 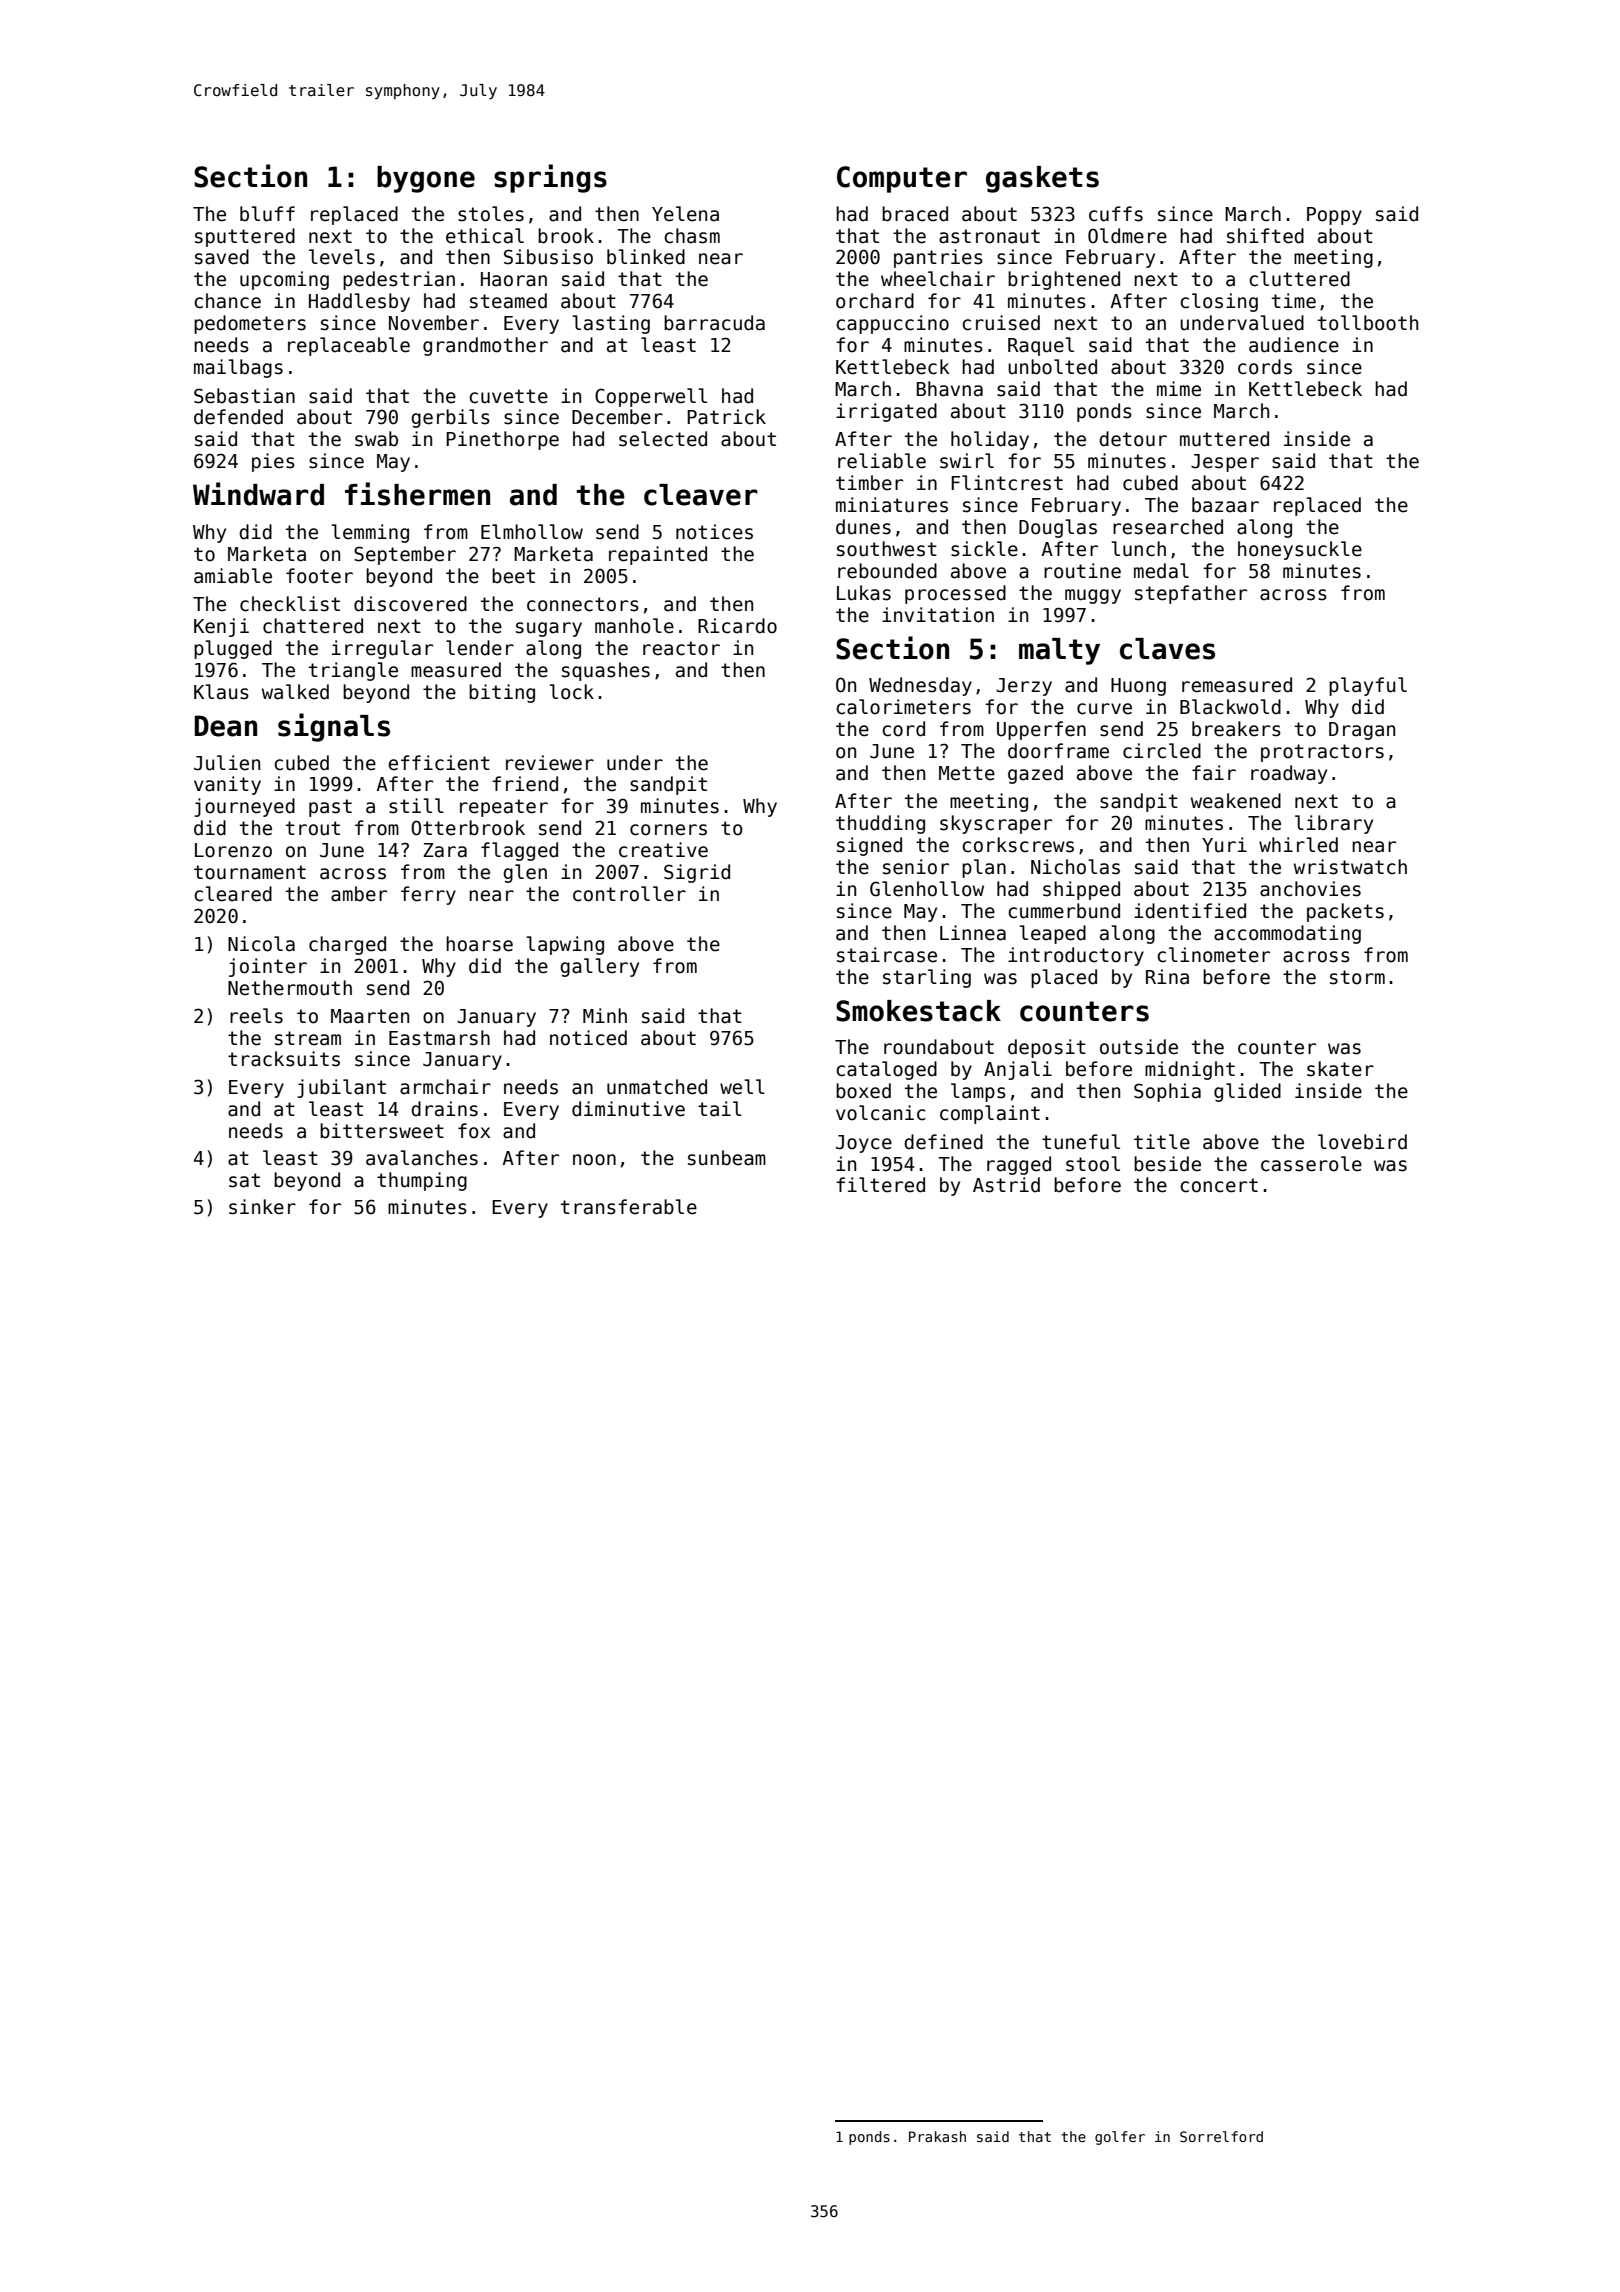 I want to click on timber, so click(x=869, y=483).
